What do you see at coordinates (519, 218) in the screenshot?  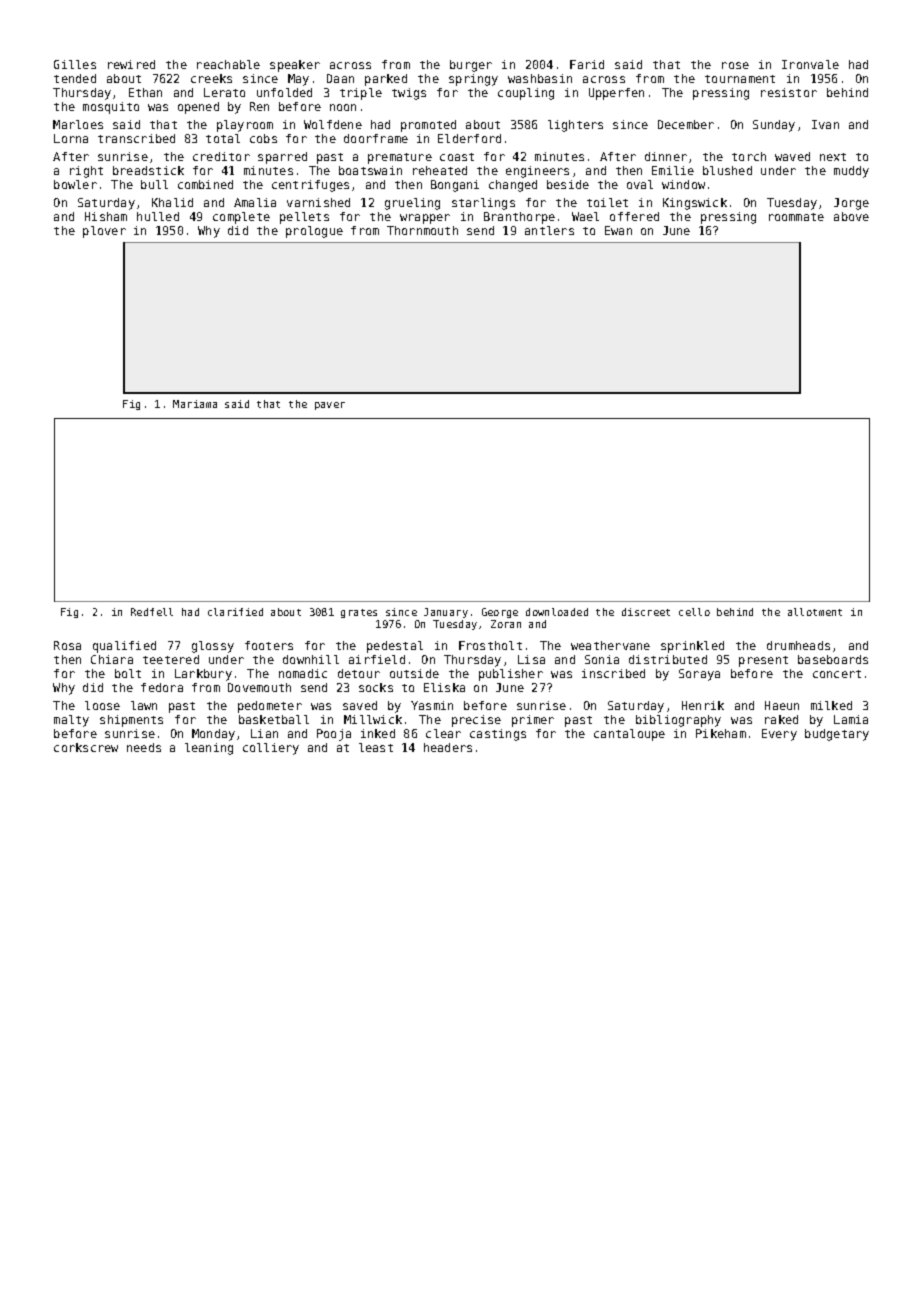 I see `Branthorpe` at bounding box center [519, 218].
